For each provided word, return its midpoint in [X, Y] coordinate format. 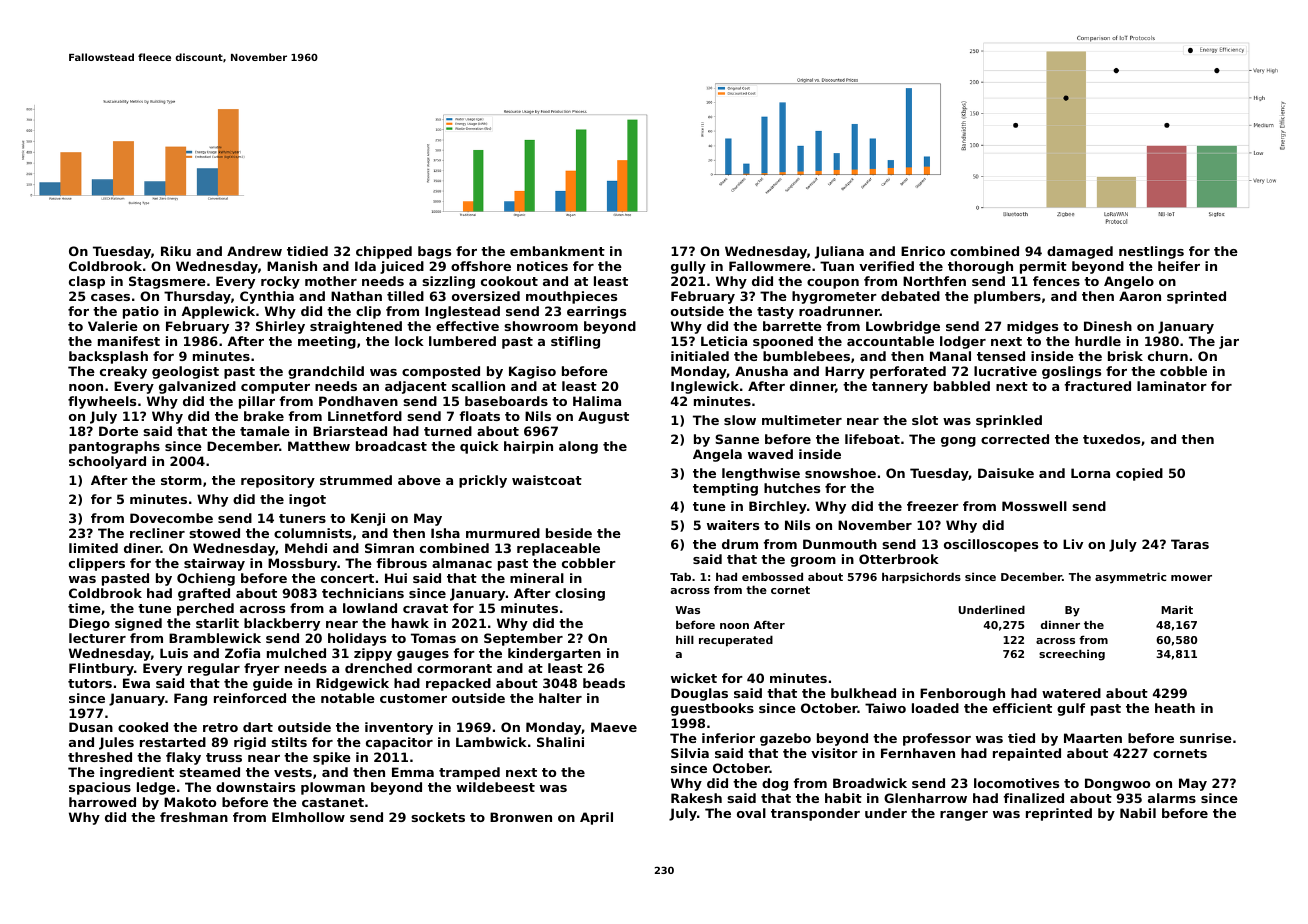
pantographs [114, 447]
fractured [1097, 386]
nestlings [1151, 252]
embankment [557, 251]
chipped [384, 252]
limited [93, 548]
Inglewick [705, 387]
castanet [333, 802]
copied [1139, 474]
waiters [733, 525]
